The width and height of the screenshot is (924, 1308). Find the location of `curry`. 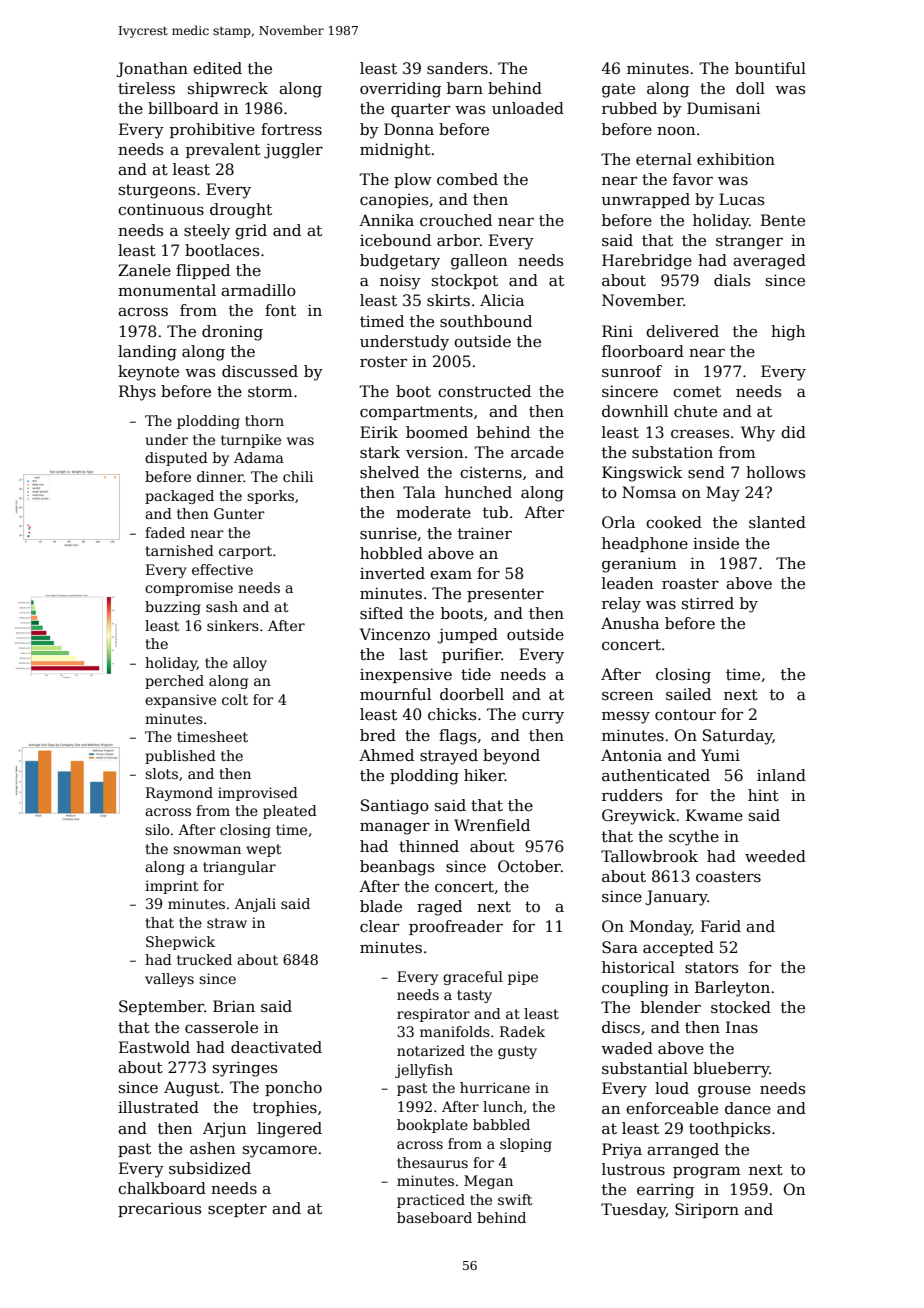

curry is located at coordinates (543, 718).
